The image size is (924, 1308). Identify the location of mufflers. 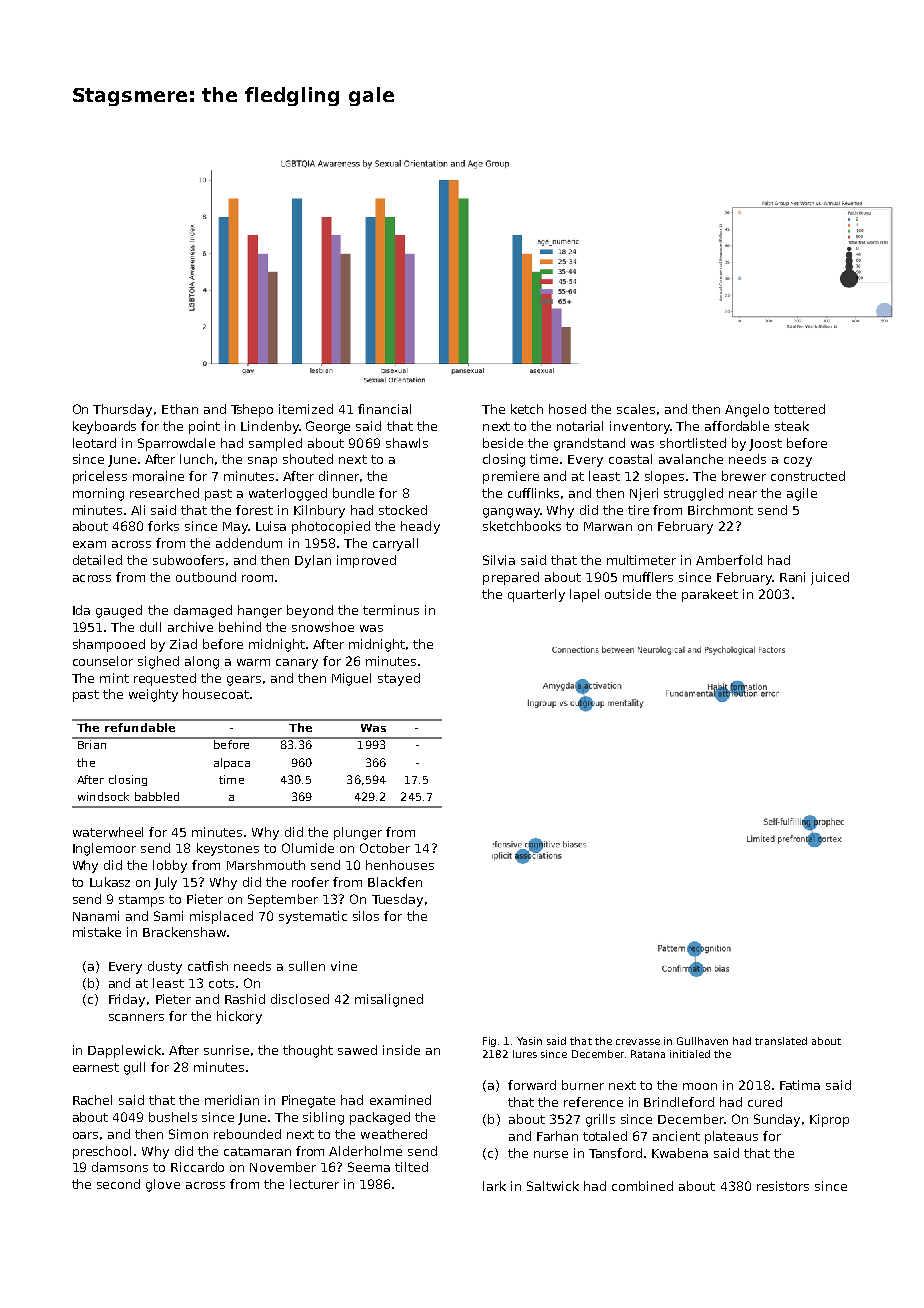
(648, 577).
